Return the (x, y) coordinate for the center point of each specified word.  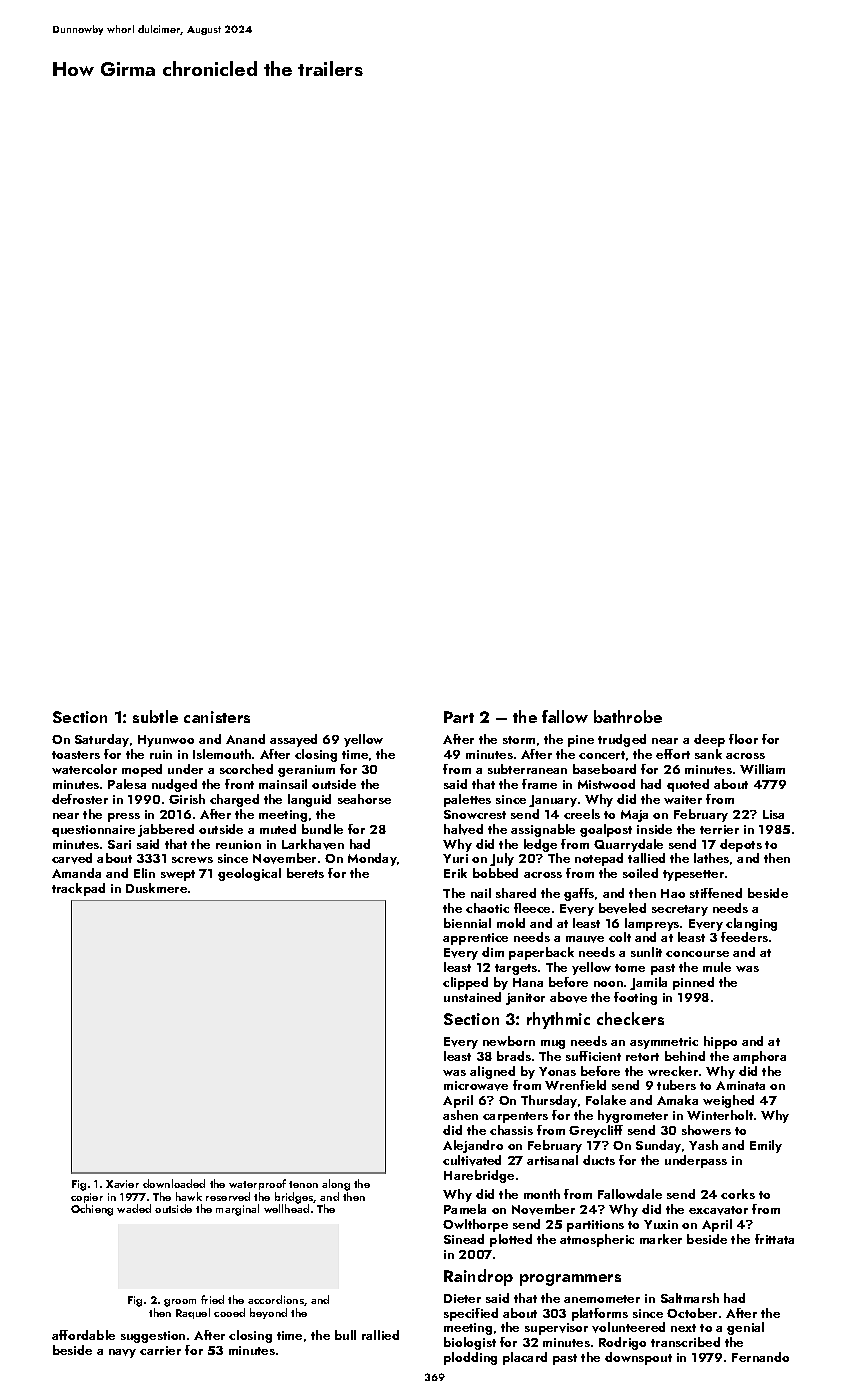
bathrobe (628, 716)
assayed (293, 740)
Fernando (760, 1357)
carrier (160, 1350)
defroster (80, 799)
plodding (470, 1358)
